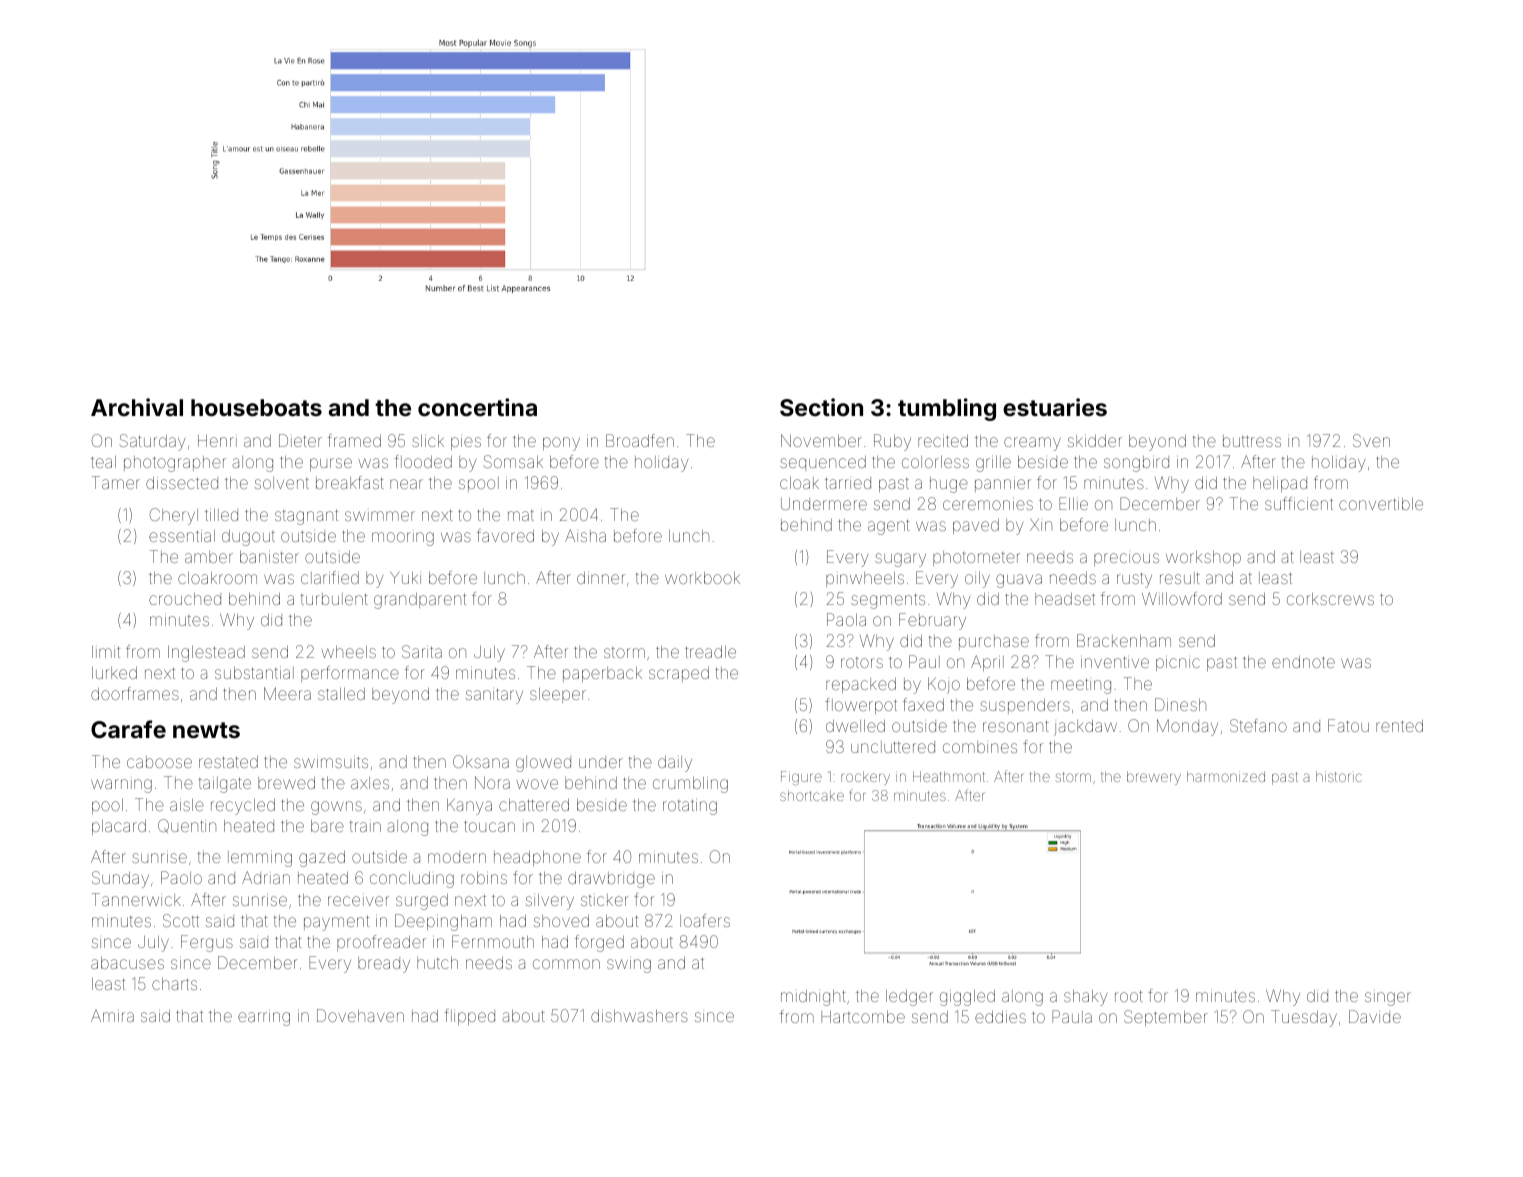  Describe the element at coordinates (1055, 407) in the document. I see `estuaries` at that location.
